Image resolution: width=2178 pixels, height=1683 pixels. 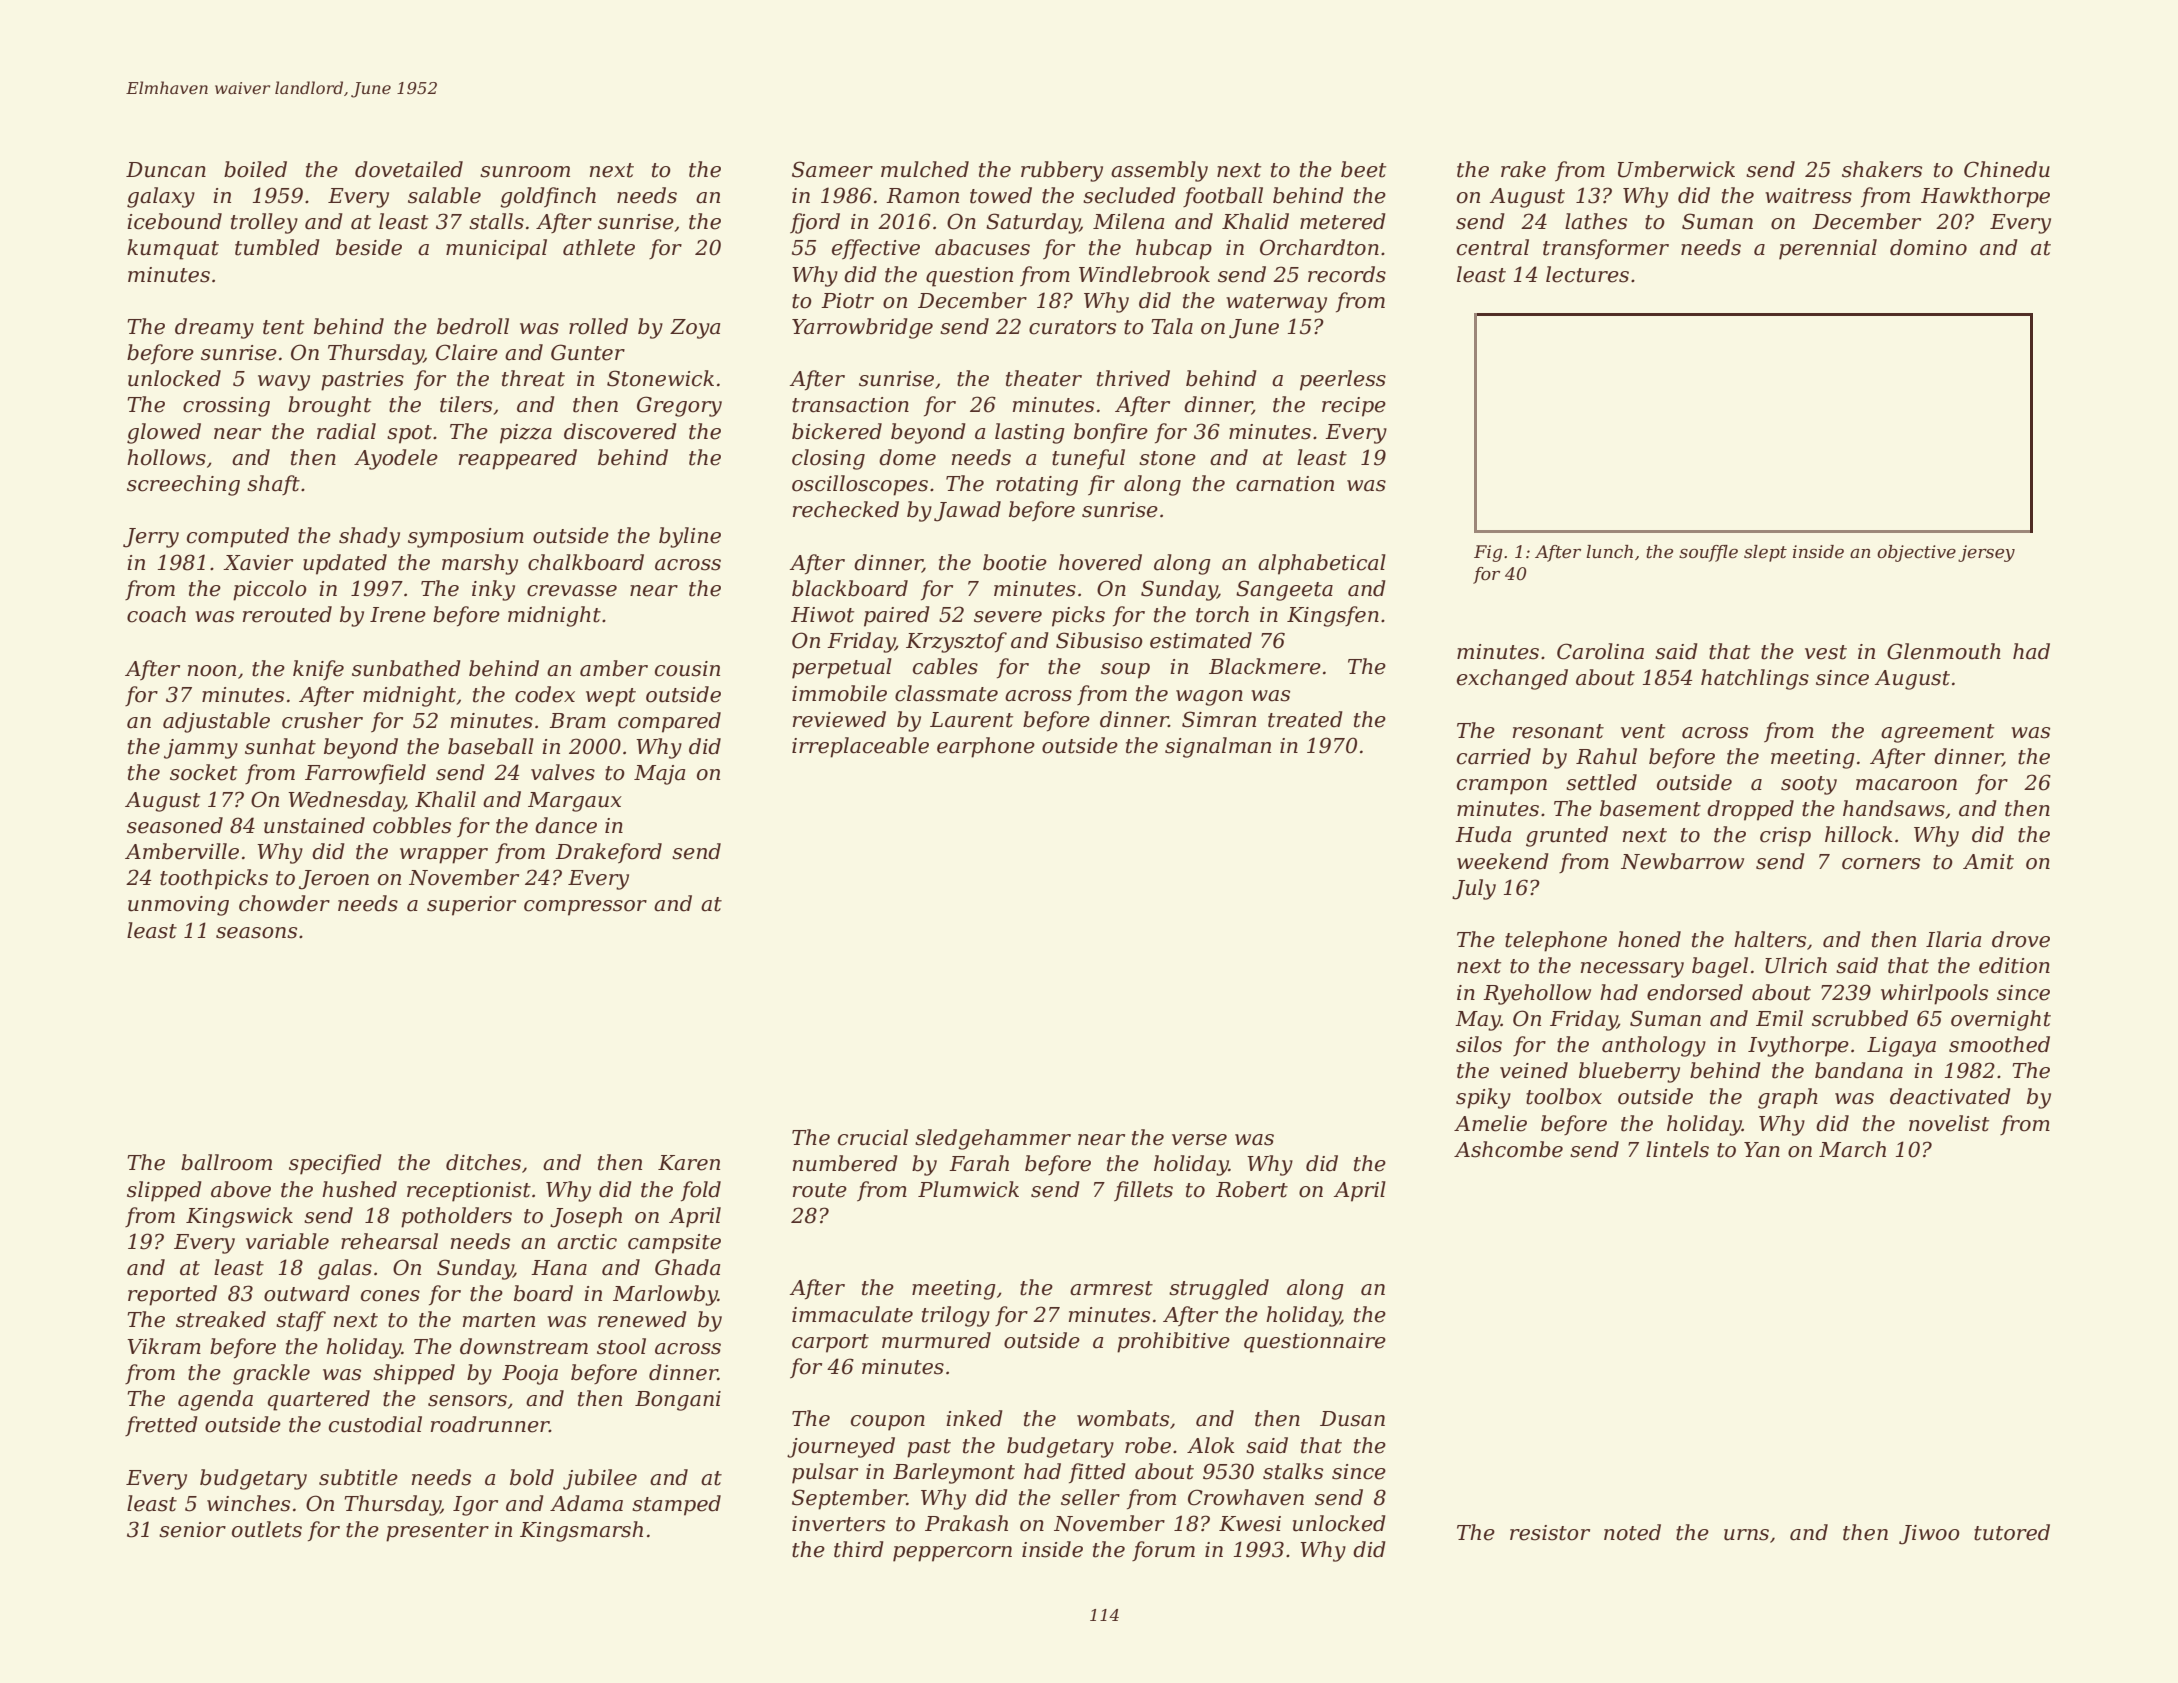 What do you see at coordinates (467, 352) in the screenshot?
I see `Claire` at bounding box center [467, 352].
